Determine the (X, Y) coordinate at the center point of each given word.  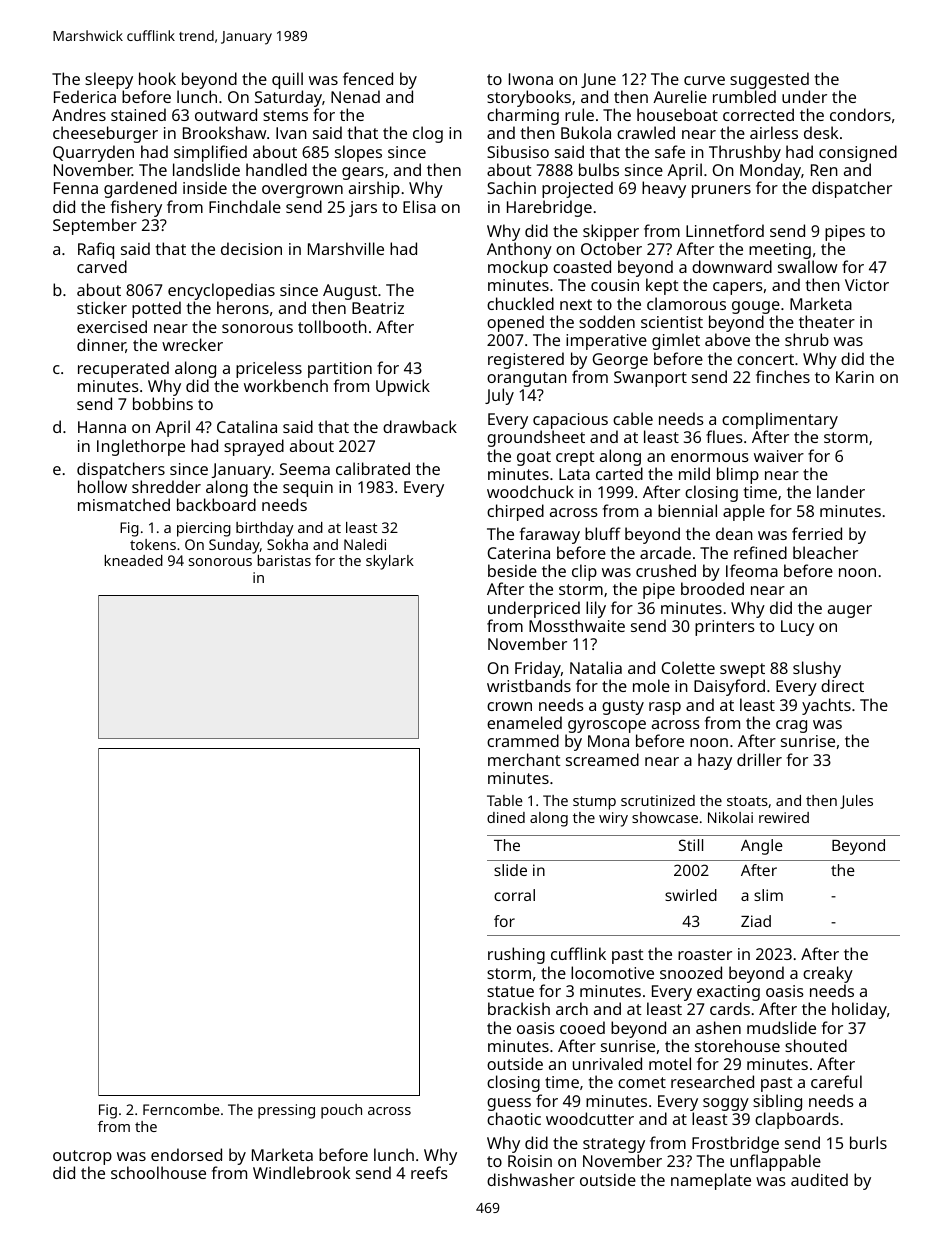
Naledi (365, 544)
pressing (286, 1111)
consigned (858, 153)
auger (850, 611)
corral (514, 895)
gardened (140, 189)
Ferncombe (181, 1109)
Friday (538, 669)
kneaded (133, 560)
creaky (828, 974)
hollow (102, 486)
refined (760, 552)
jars (363, 209)
